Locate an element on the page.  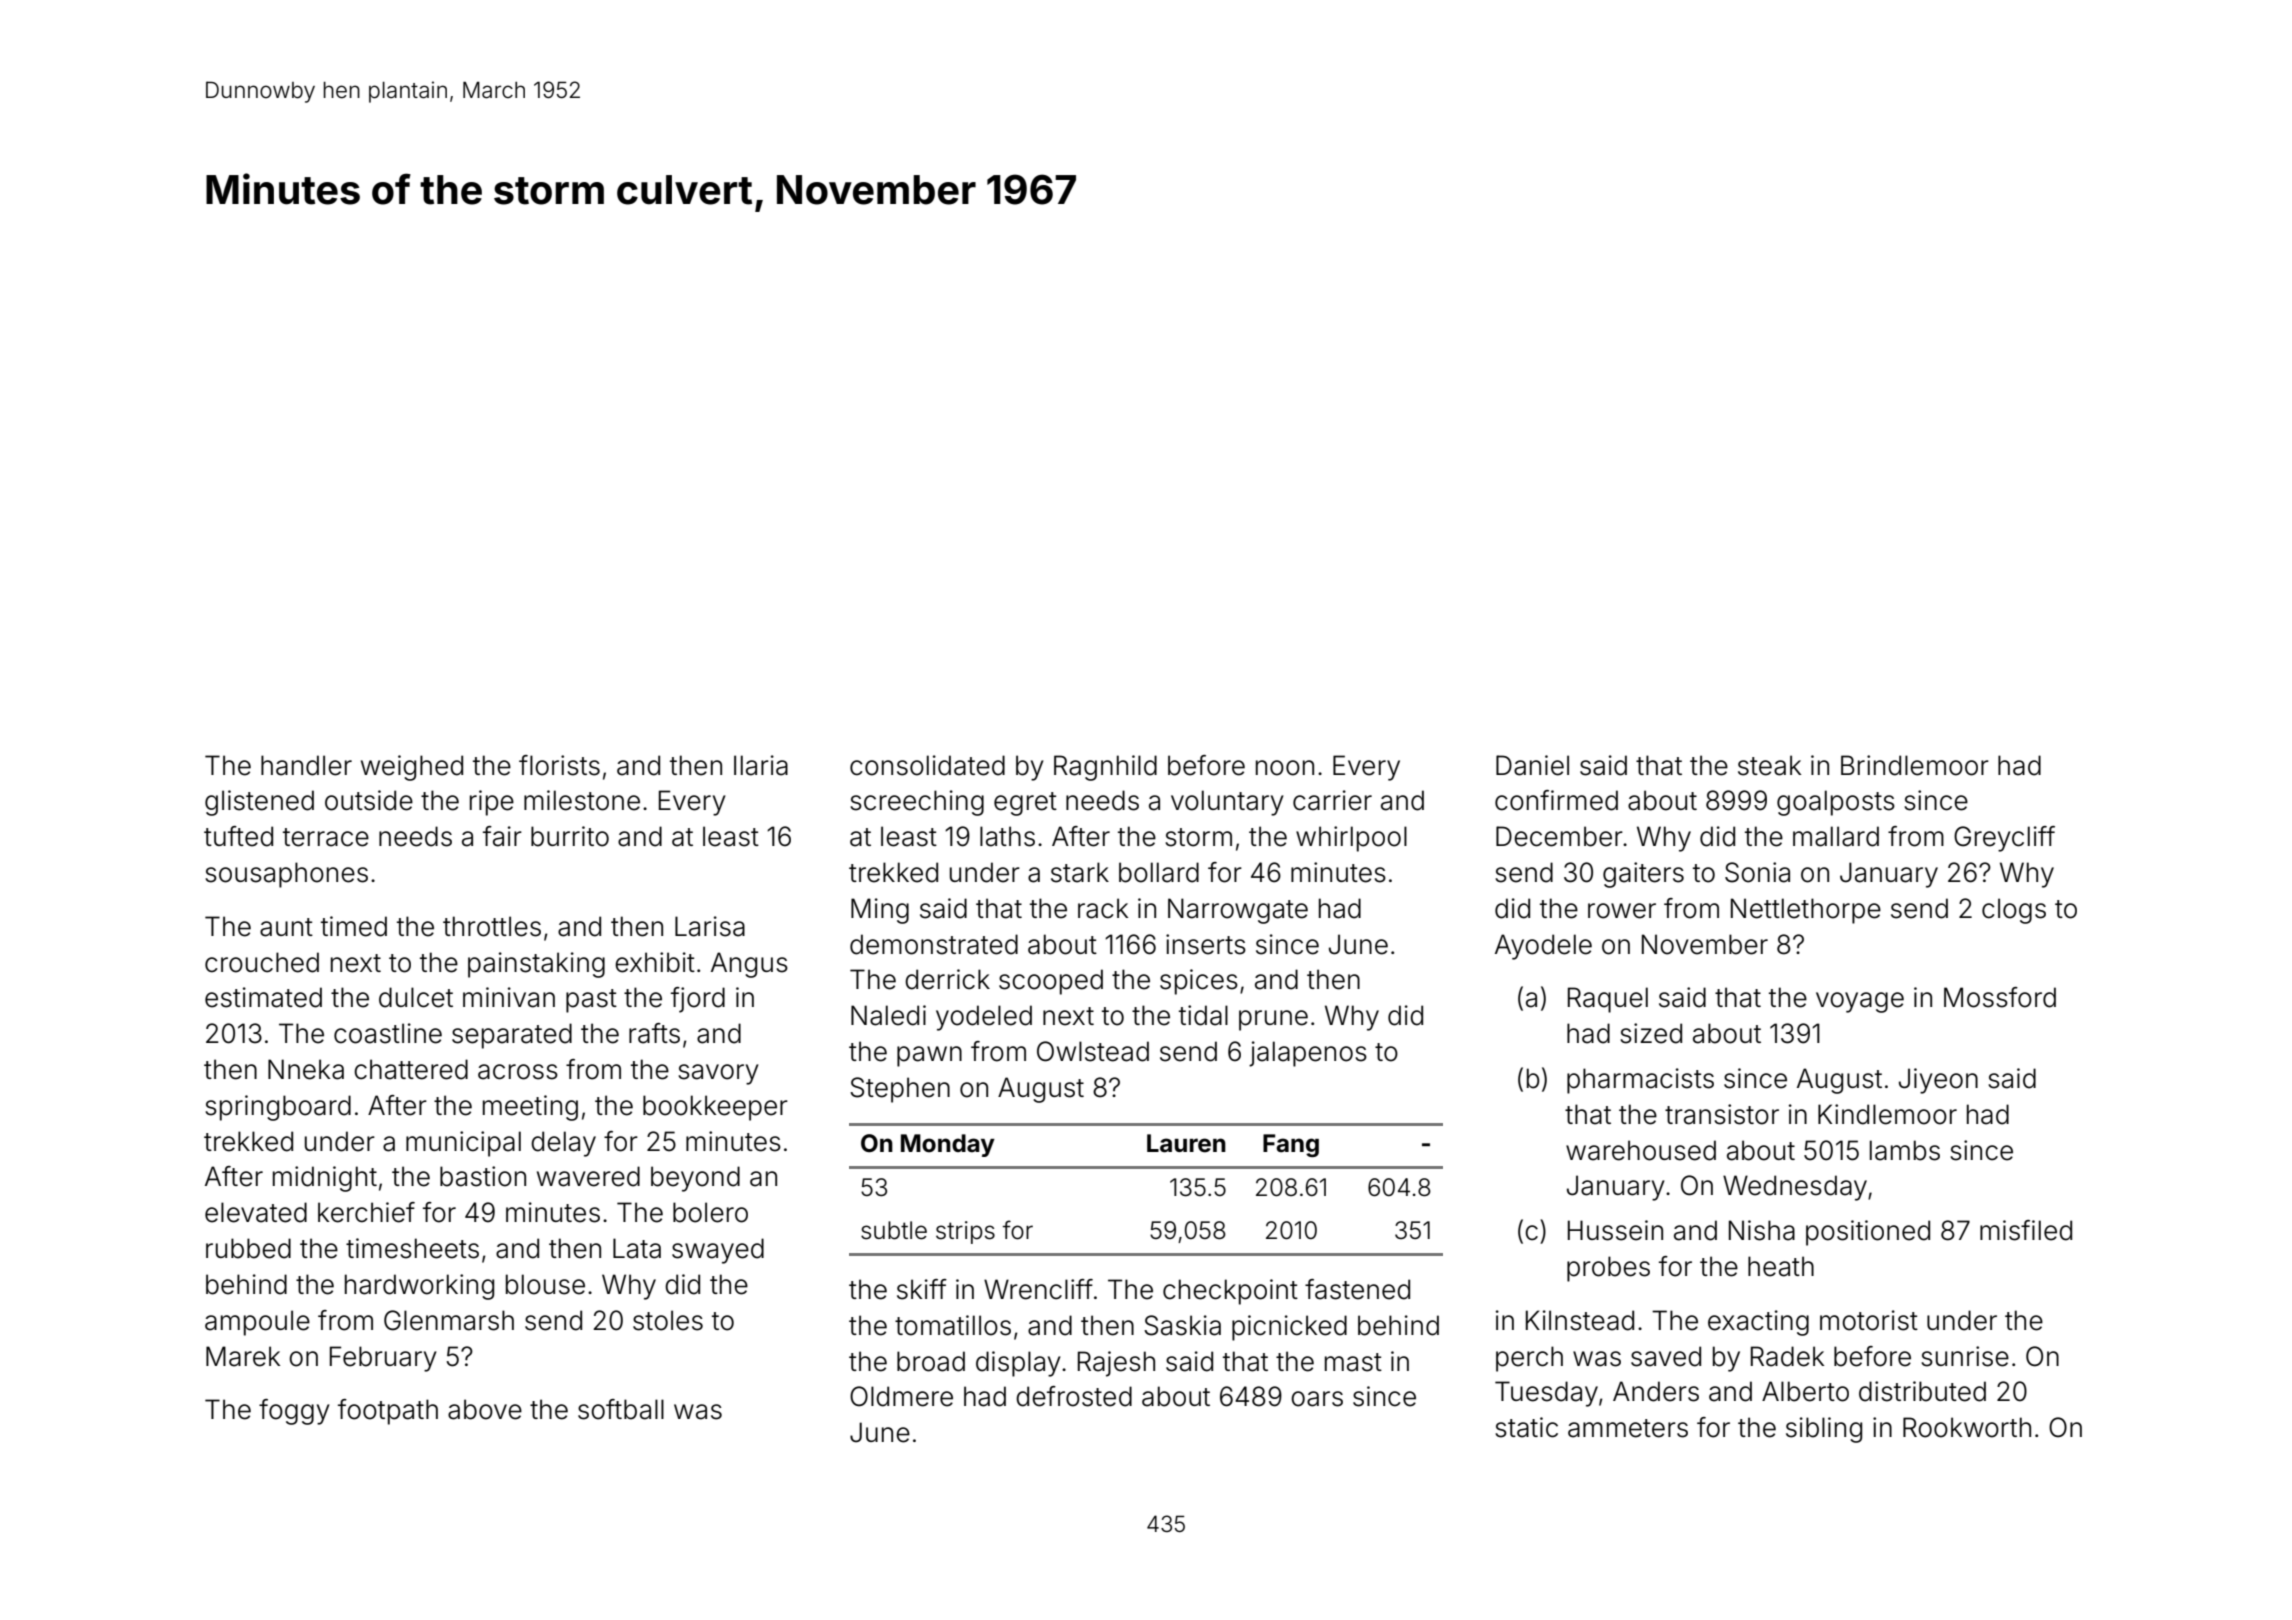
static is located at coordinates (1526, 1427).
